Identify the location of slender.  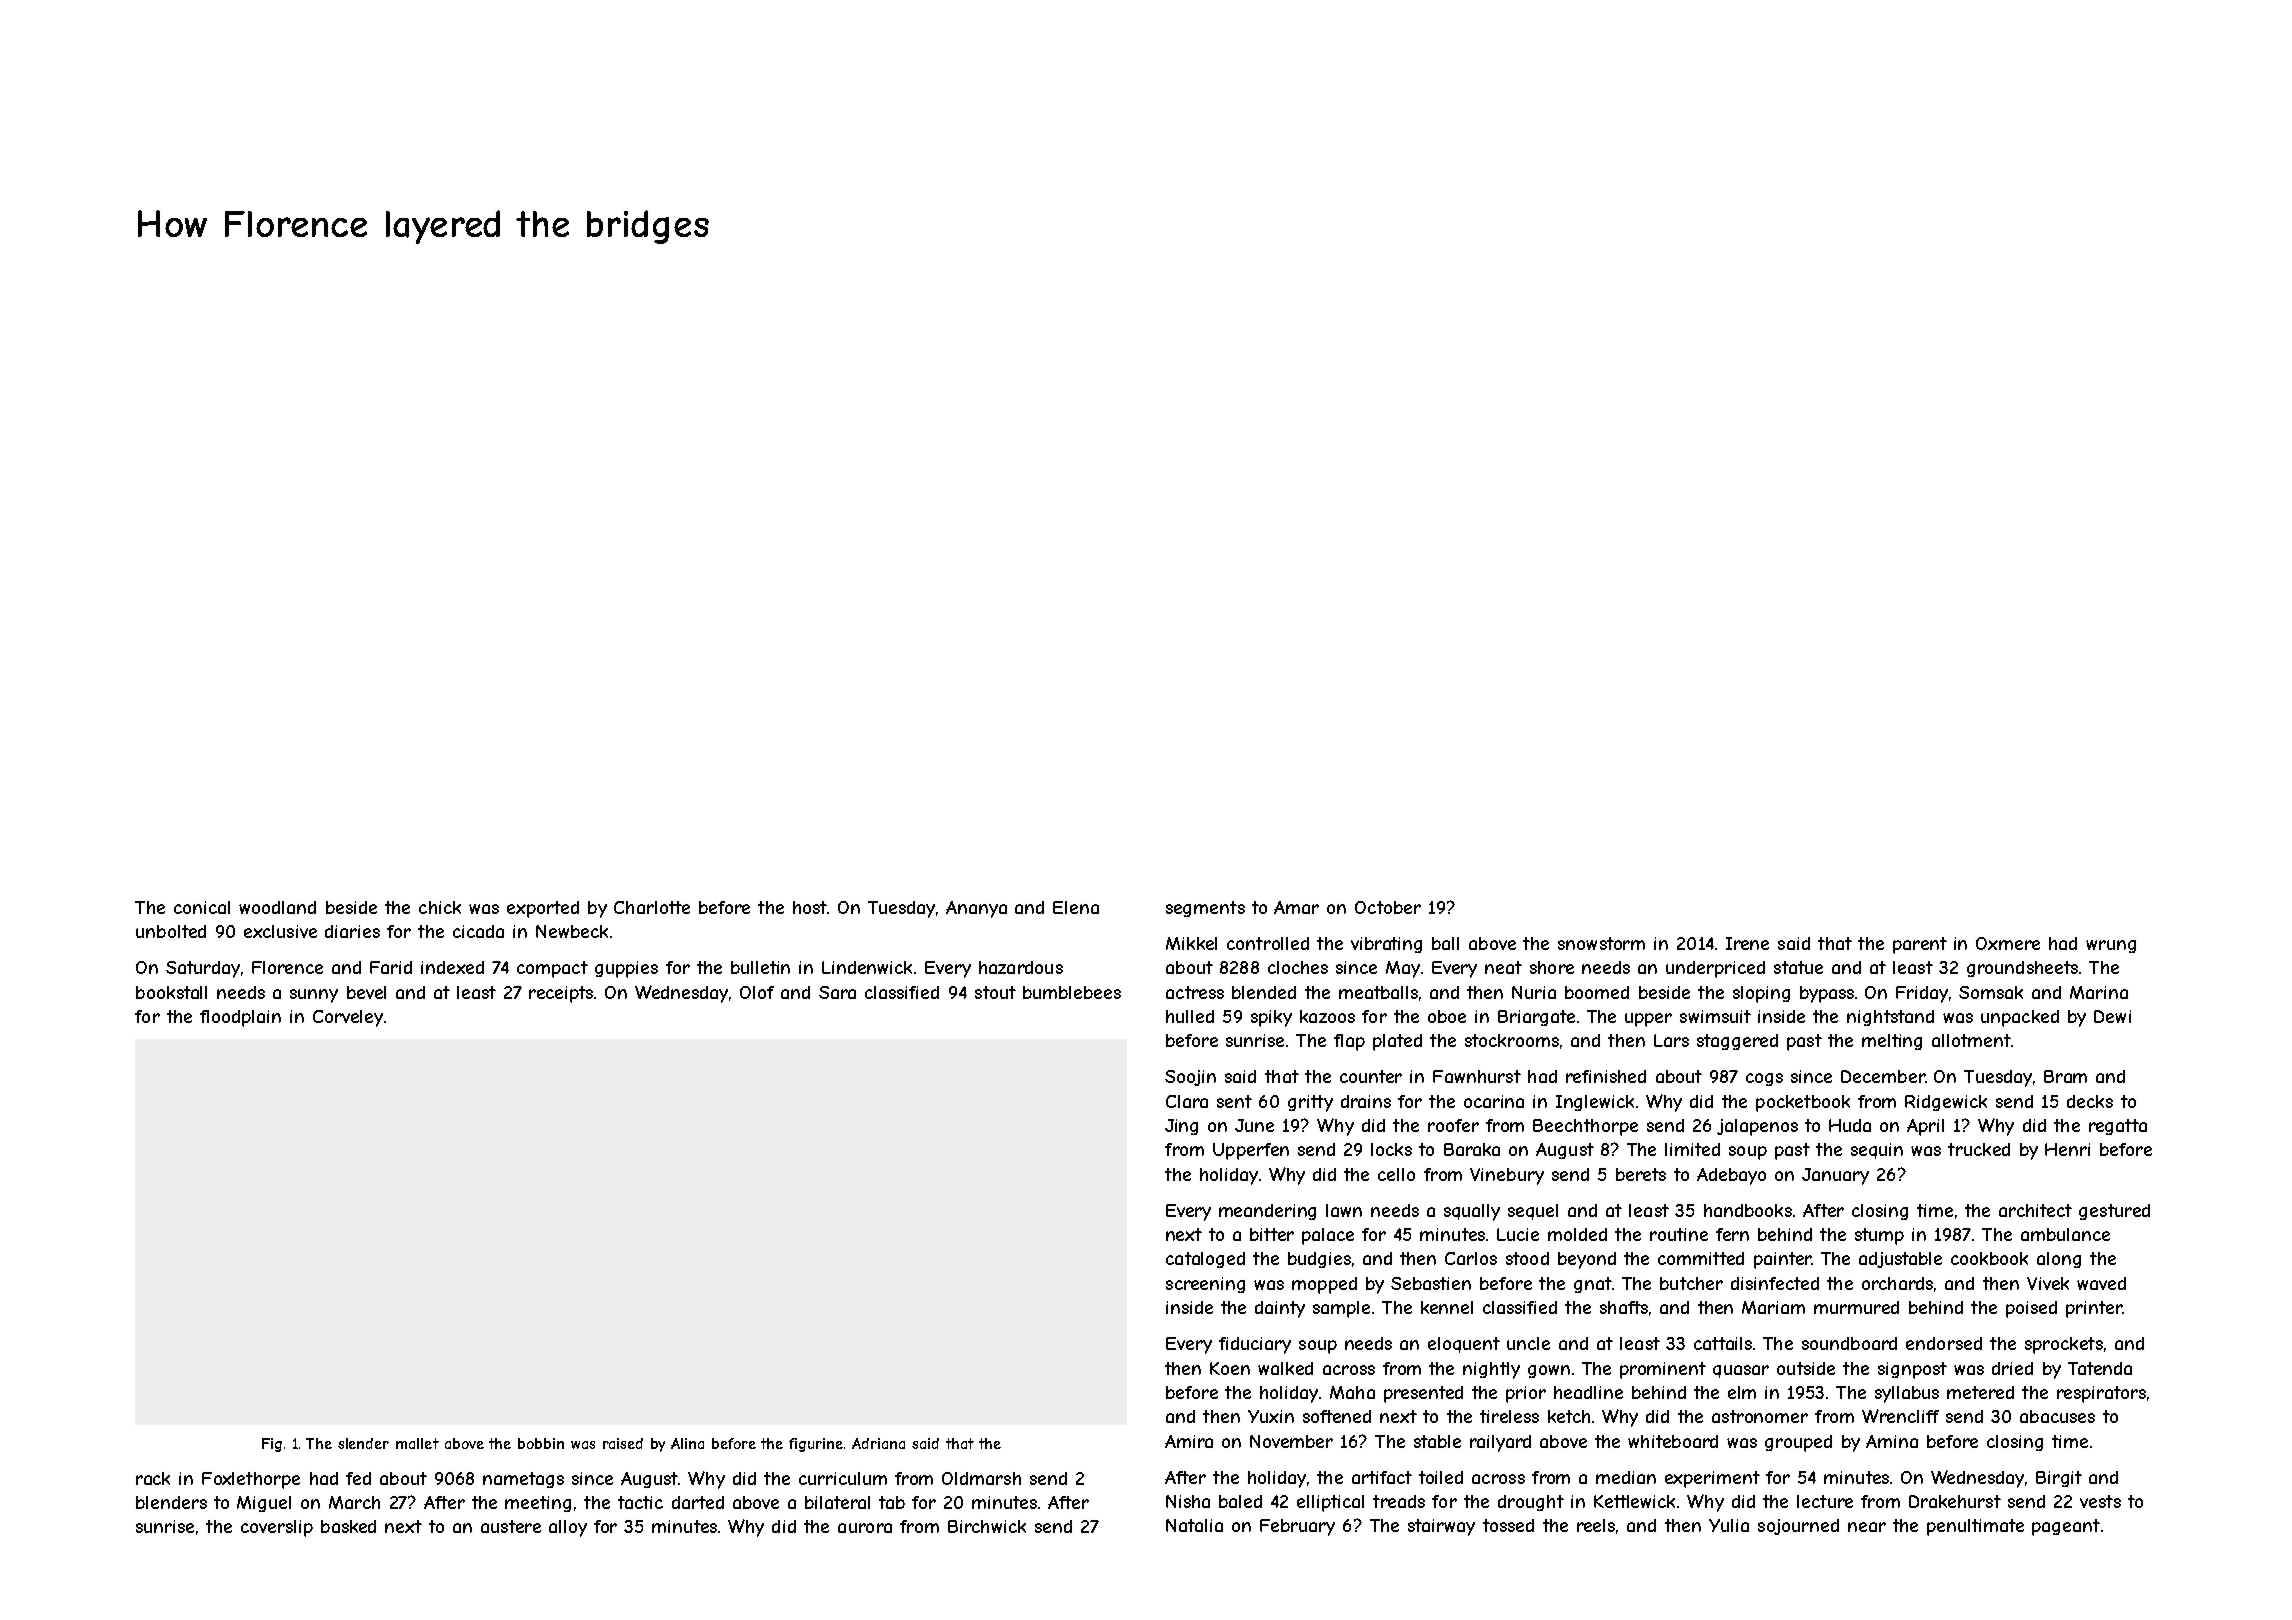
(363, 1443).
